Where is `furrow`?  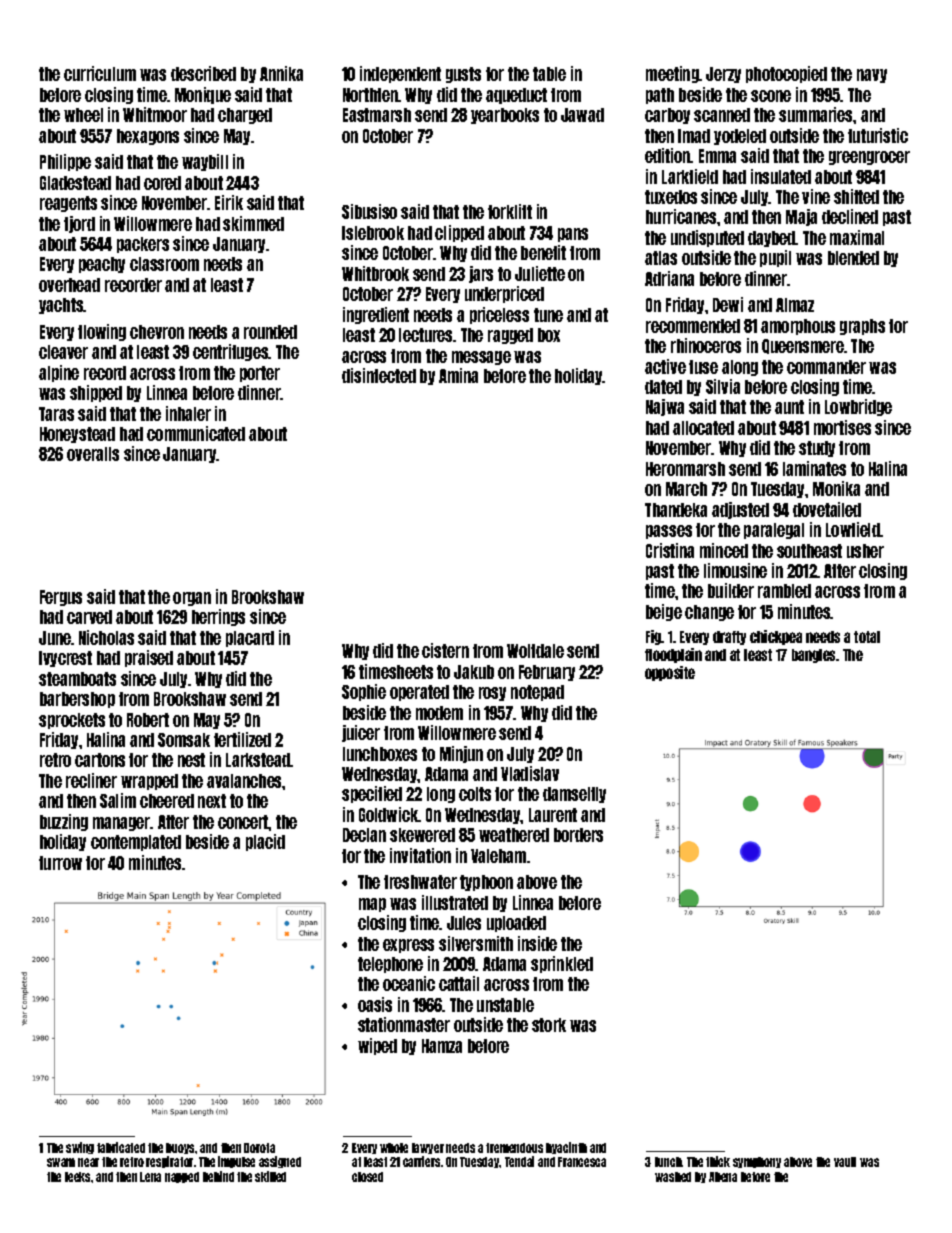
furrow is located at coordinates (60, 863).
